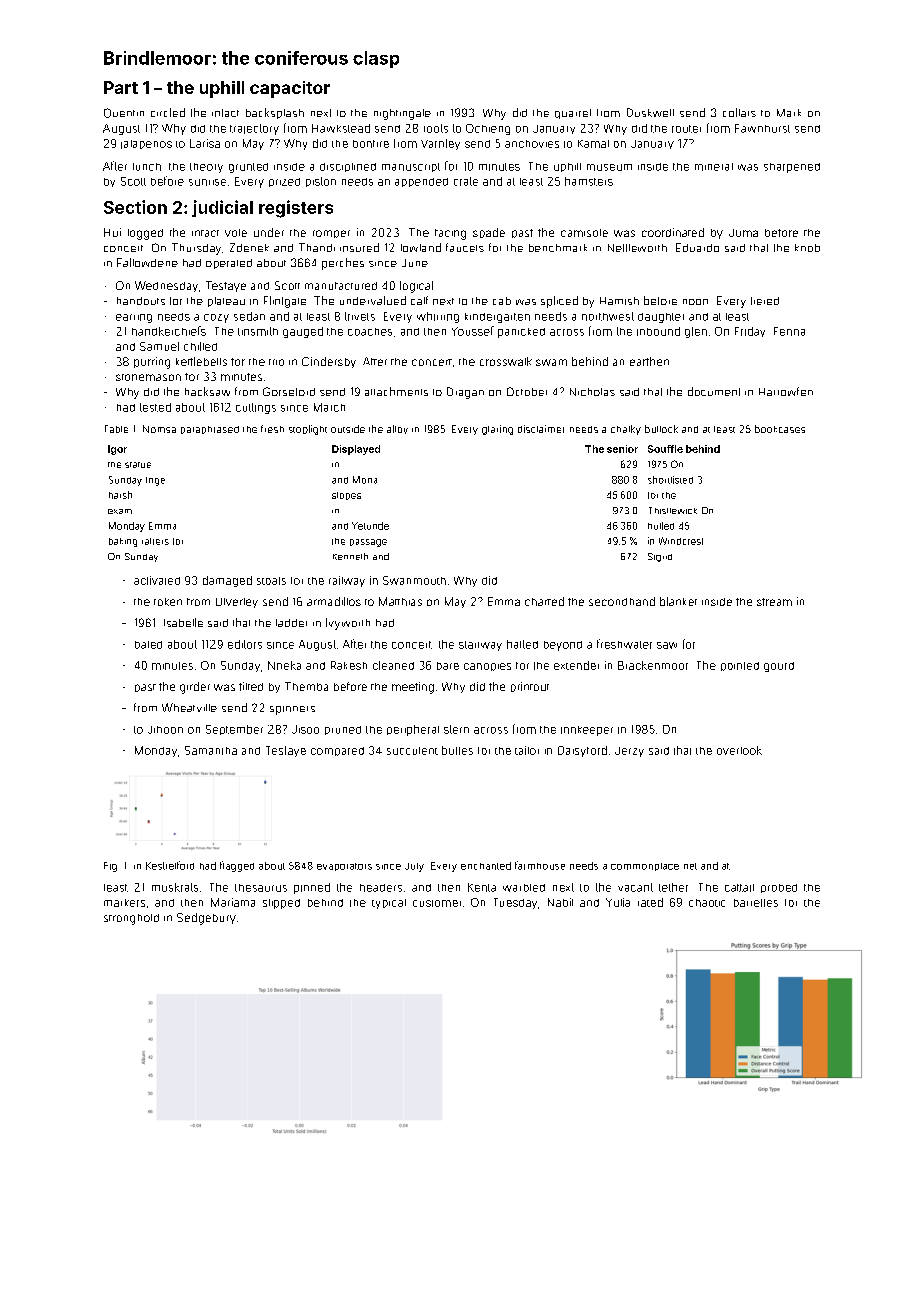 This document has height=1308, width=924. I want to click on roots, so click(436, 128).
